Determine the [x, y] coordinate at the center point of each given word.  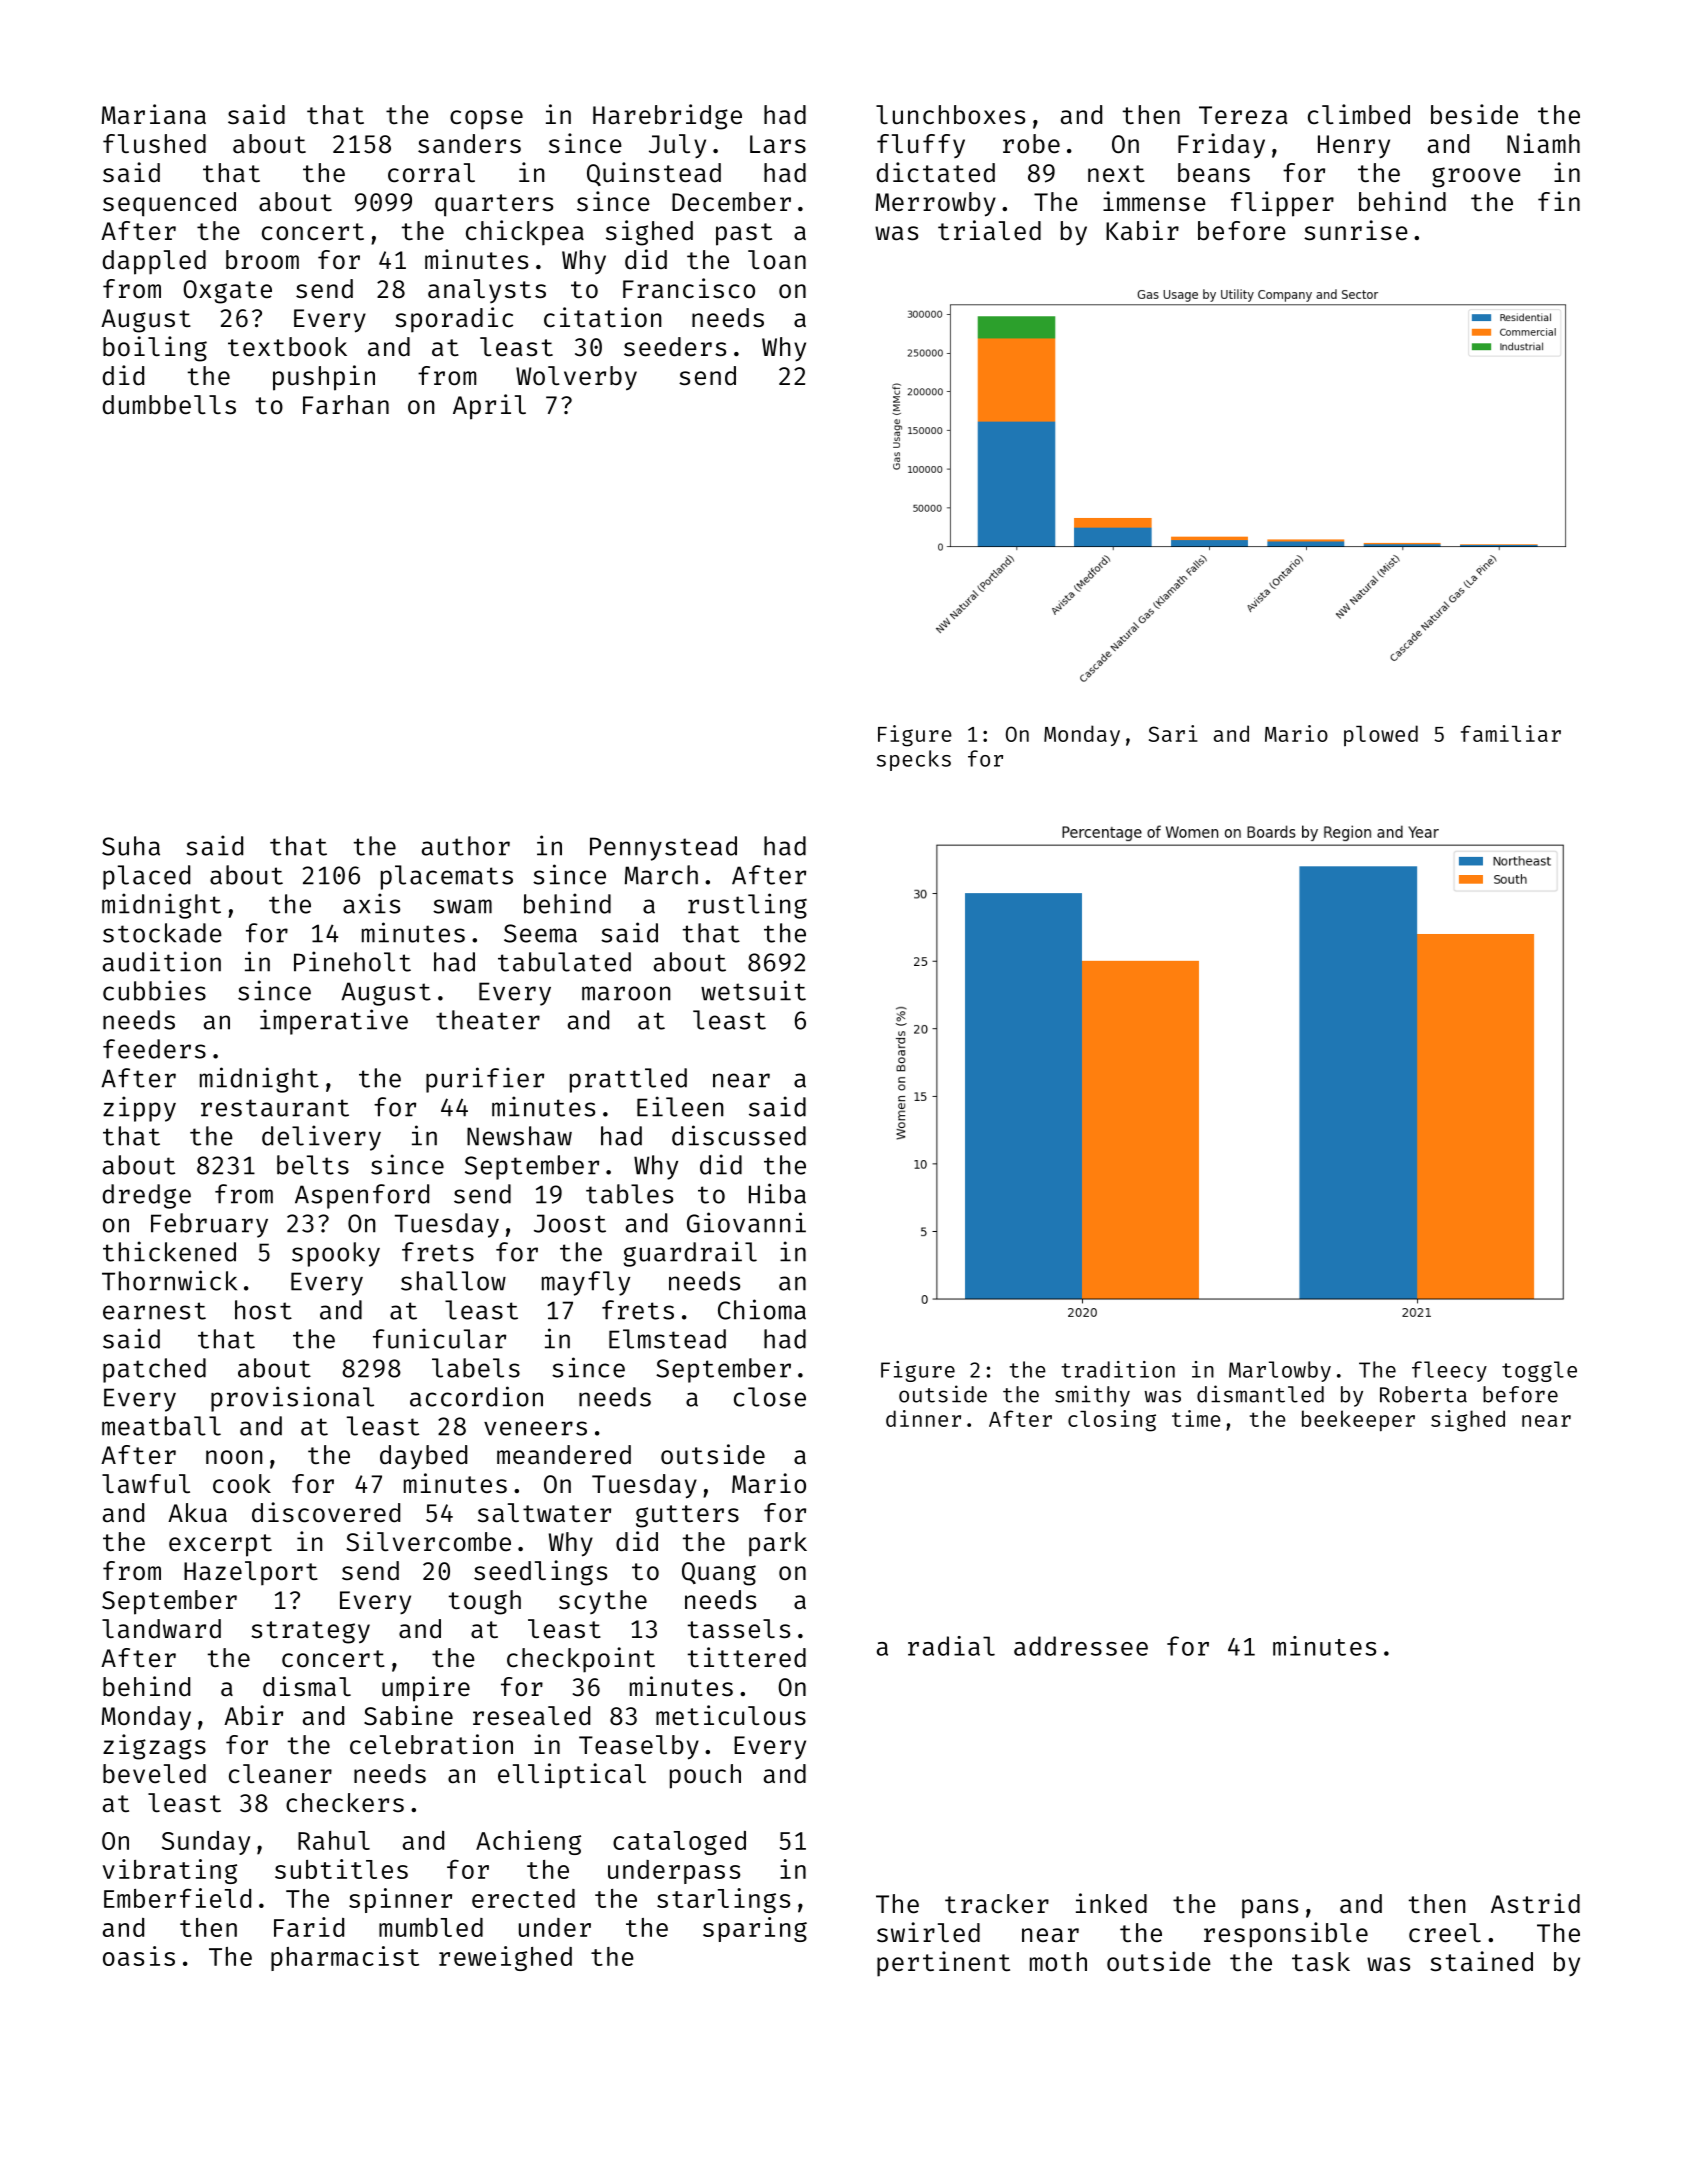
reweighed [505, 1958]
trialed [989, 230]
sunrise [1356, 230]
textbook [287, 347]
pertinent [943, 1964]
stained [1481, 1961]
